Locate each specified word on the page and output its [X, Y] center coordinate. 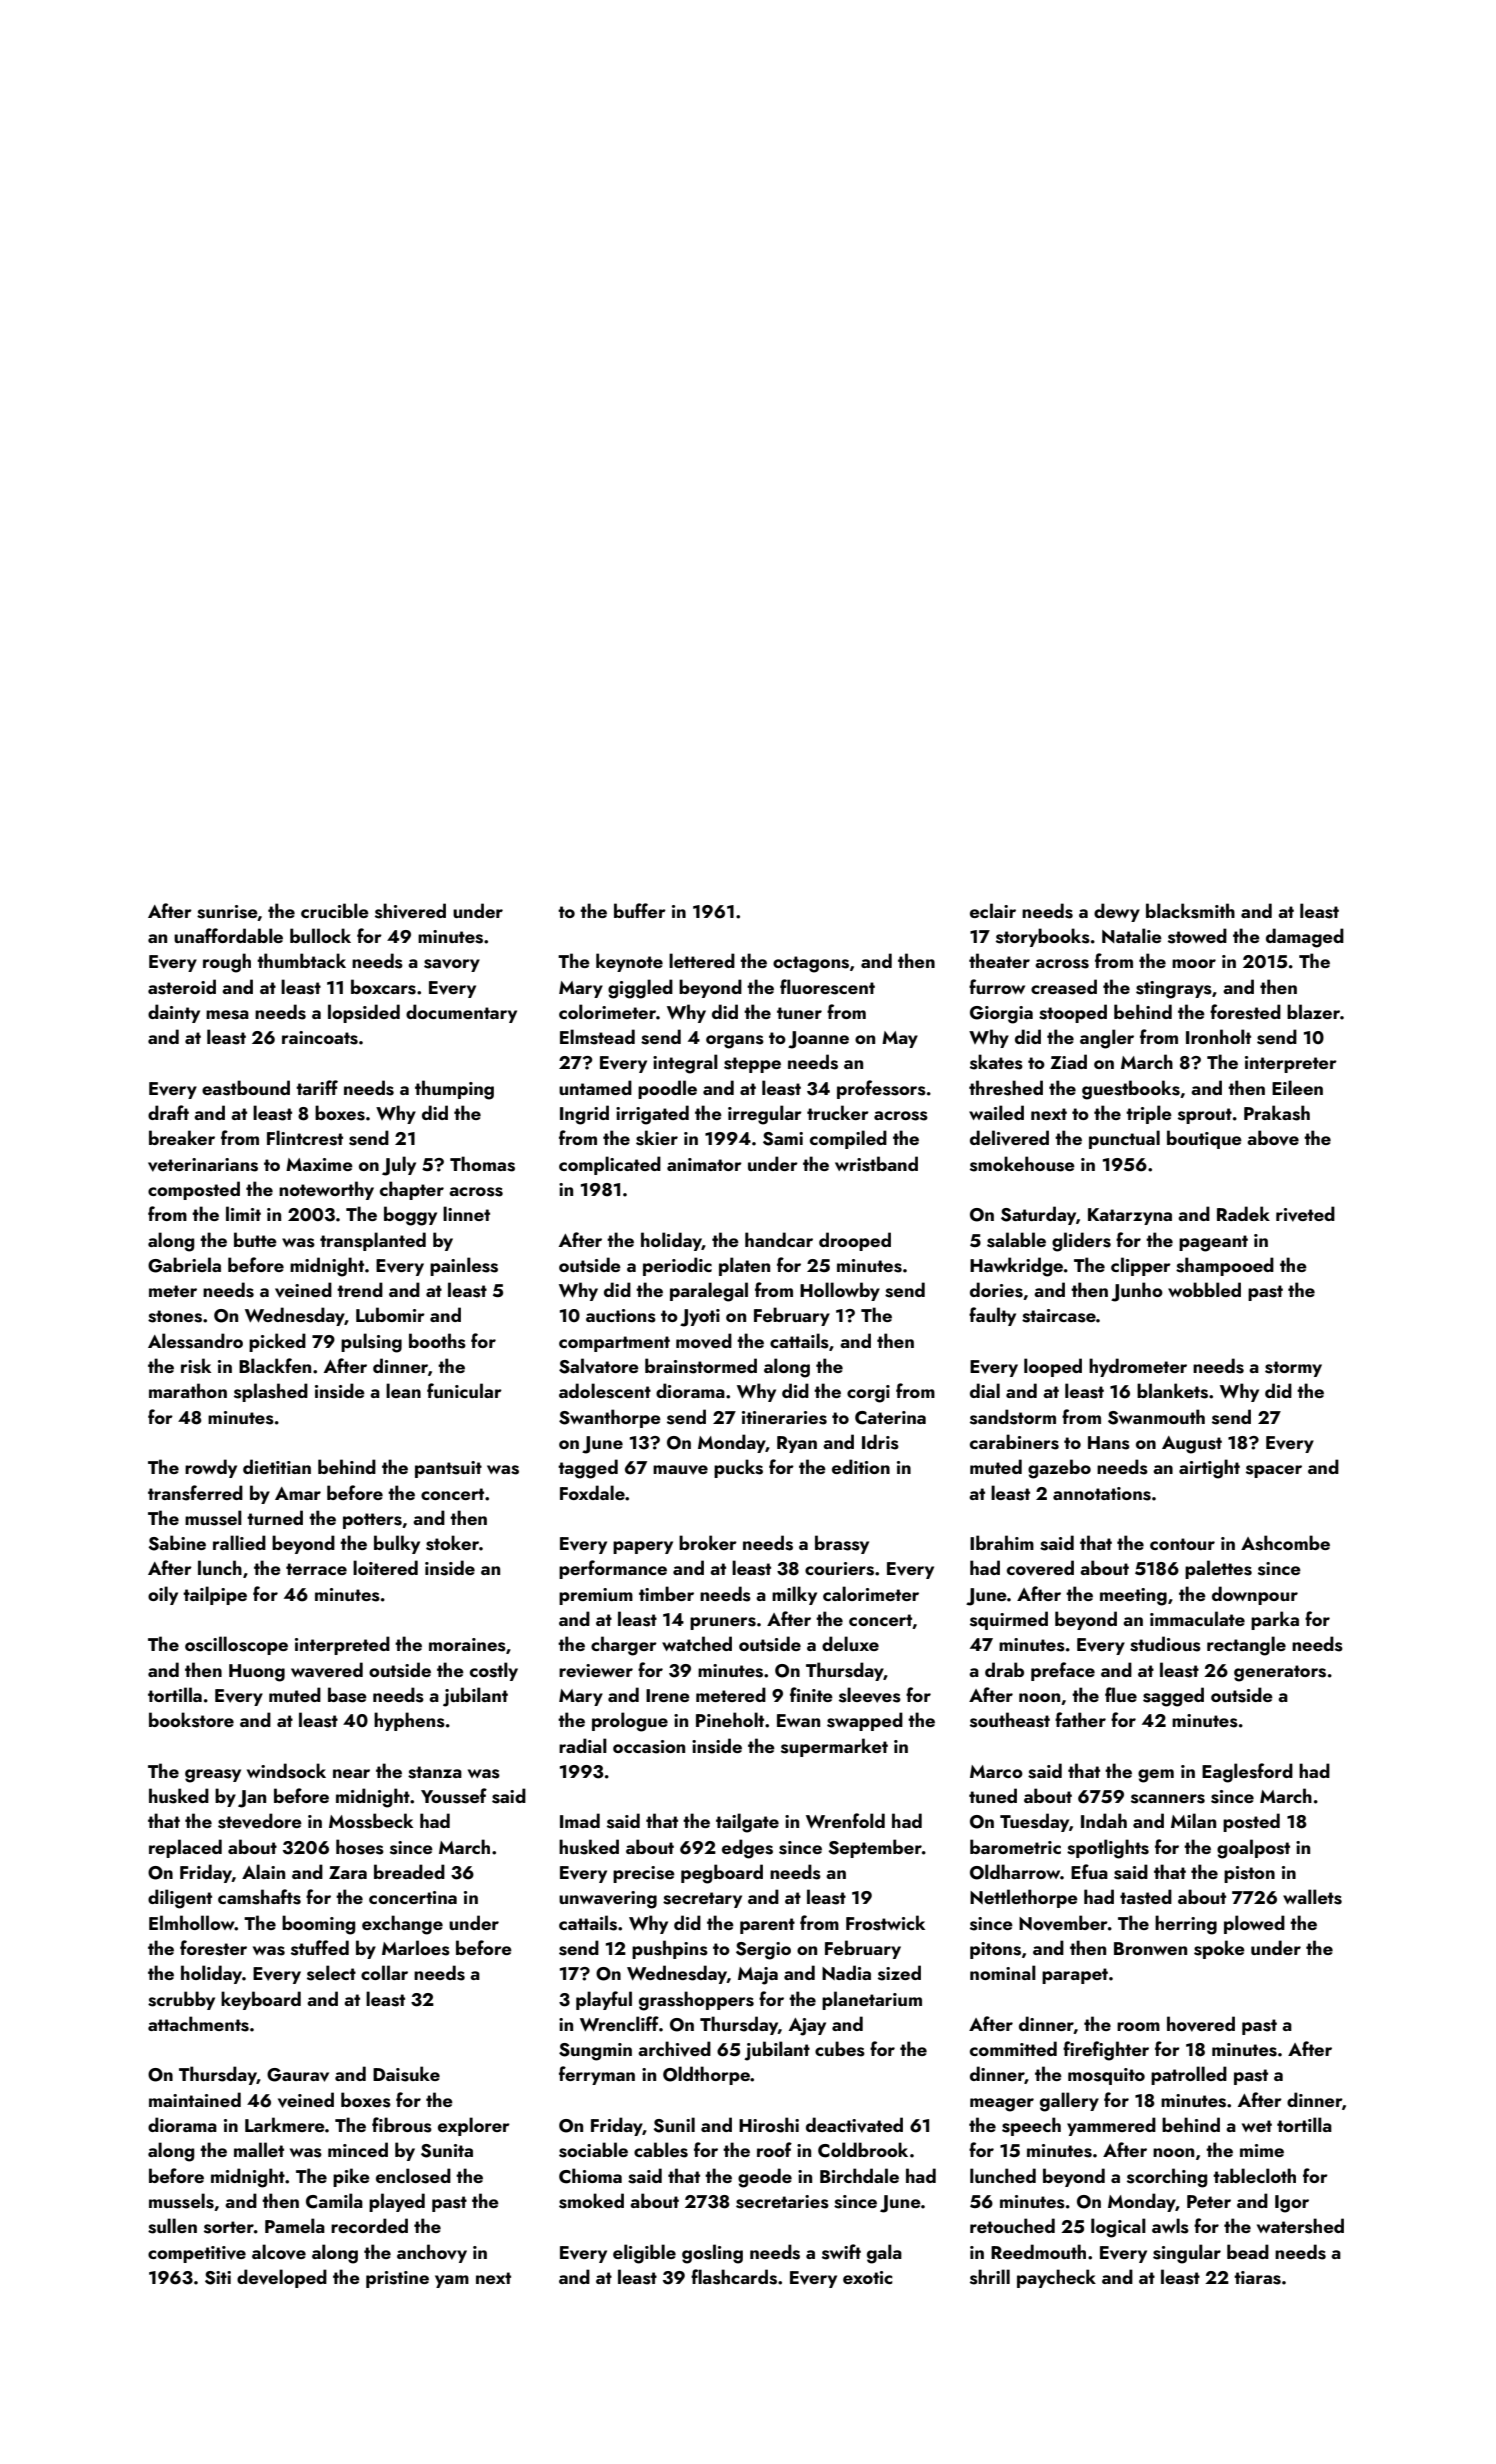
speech [1031, 2126]
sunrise [227, 913]
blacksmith [1190, 911]
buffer [640, 910]
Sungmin [595, 2052]
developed [282, 2278]
